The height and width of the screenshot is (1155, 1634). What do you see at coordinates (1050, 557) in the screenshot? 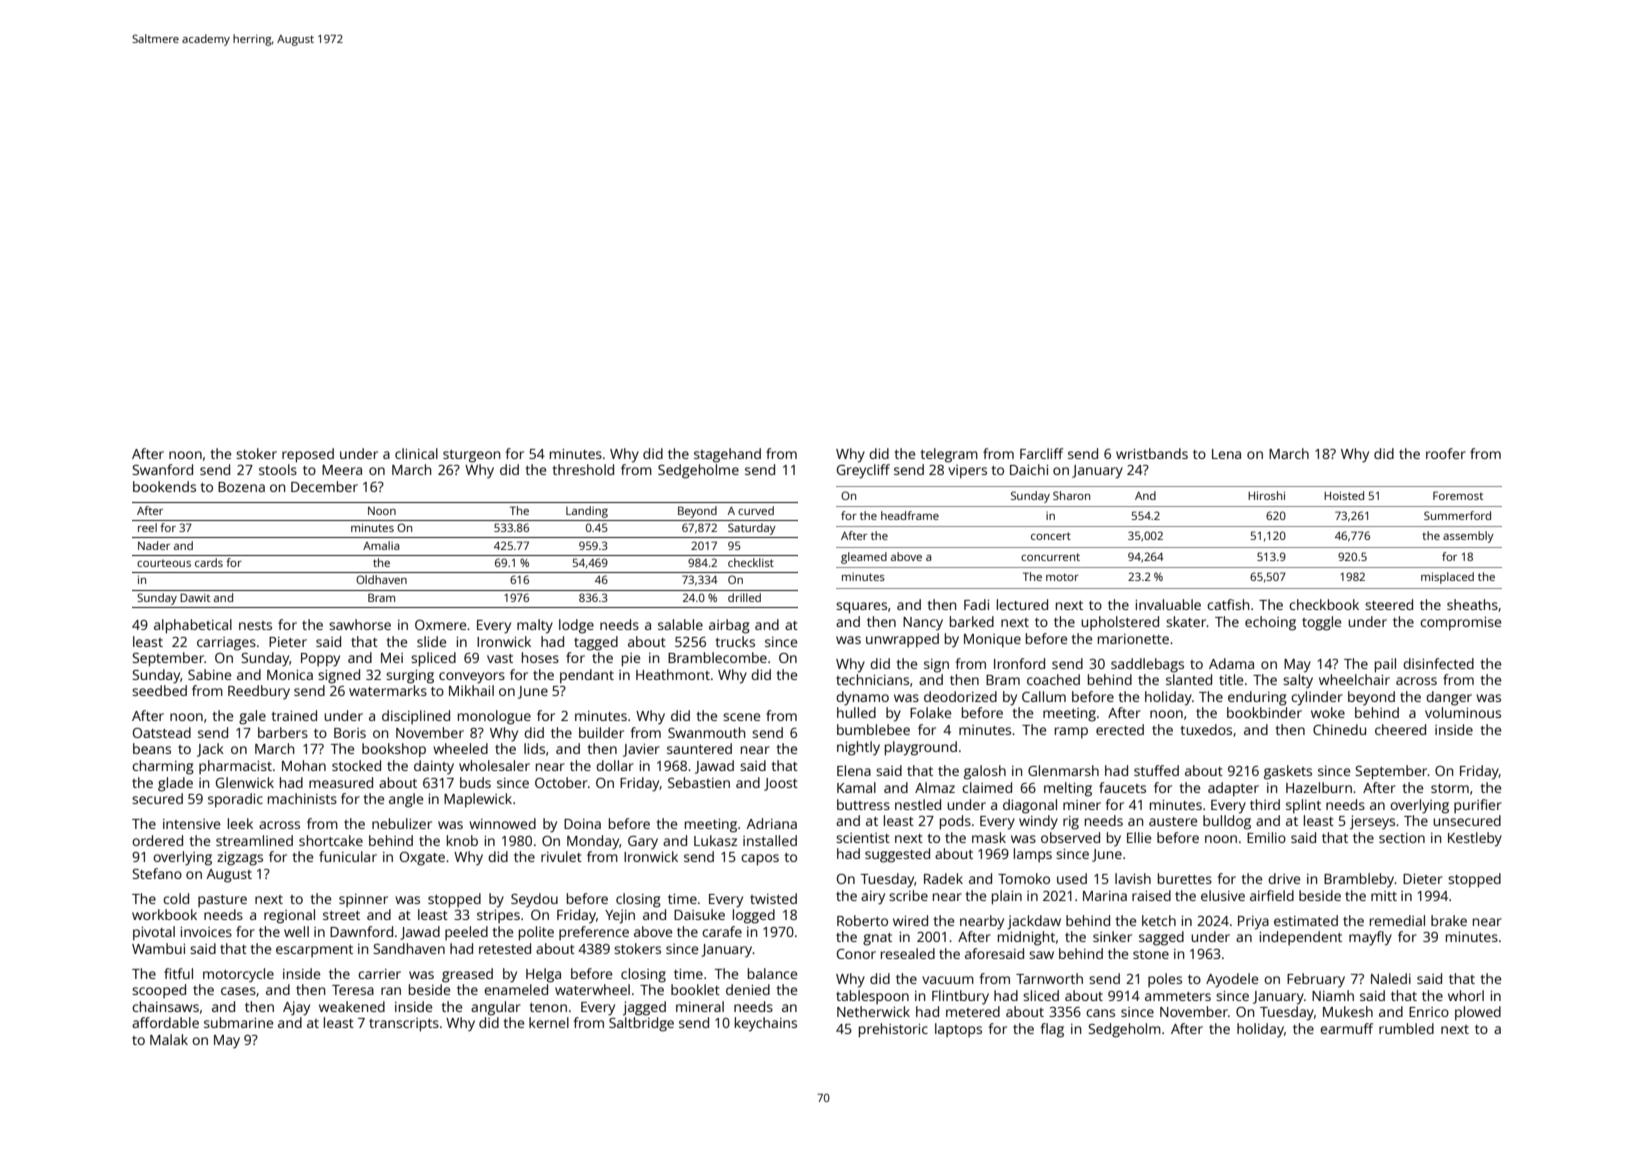
I see `concurrent` at bounding box center [1050, 557].
